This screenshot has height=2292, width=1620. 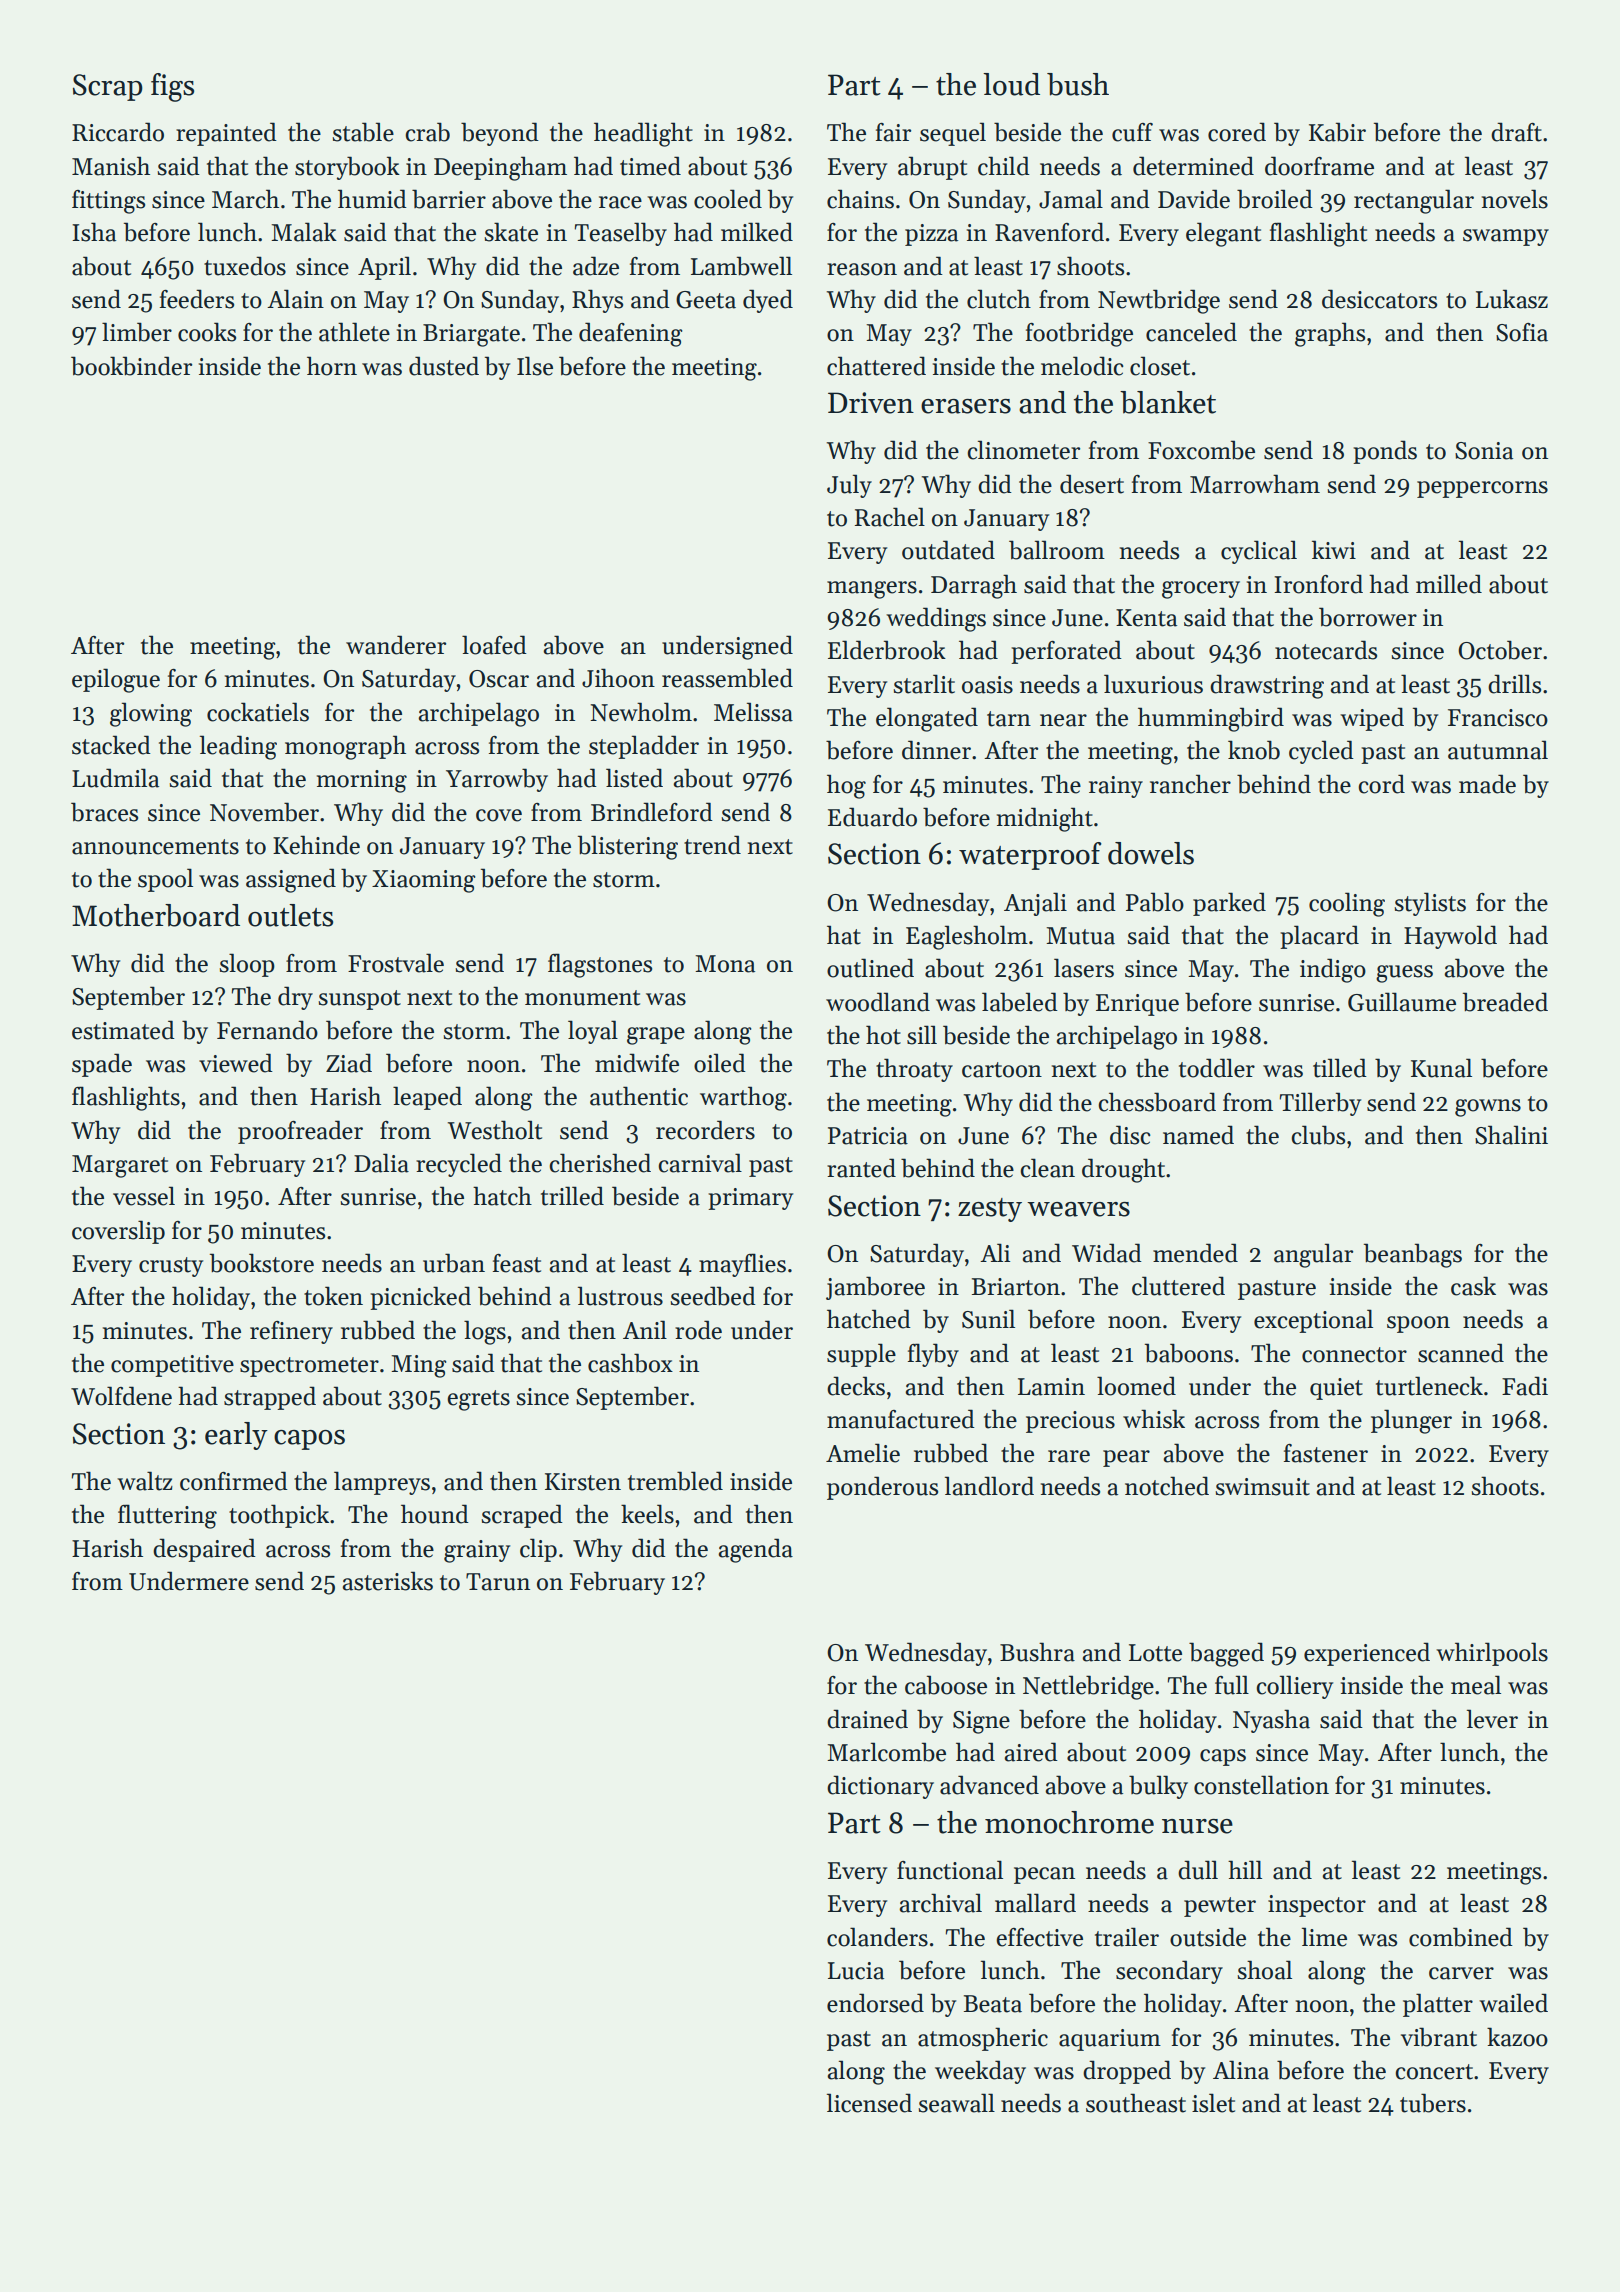 I want to click on made, so click(x=1487, y=784).
